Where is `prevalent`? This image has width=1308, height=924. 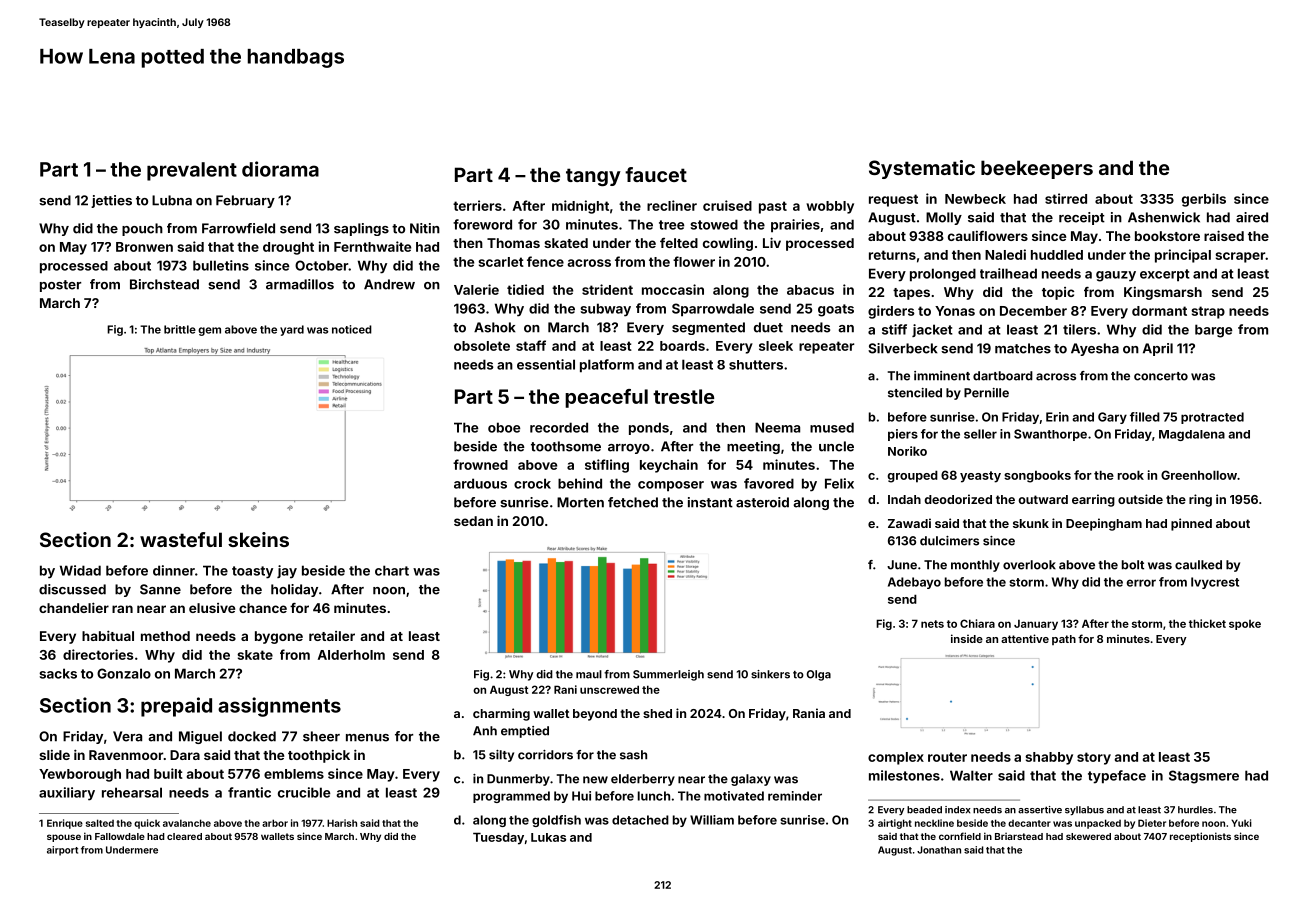
prevalent is located at coordinates (192, 171).
